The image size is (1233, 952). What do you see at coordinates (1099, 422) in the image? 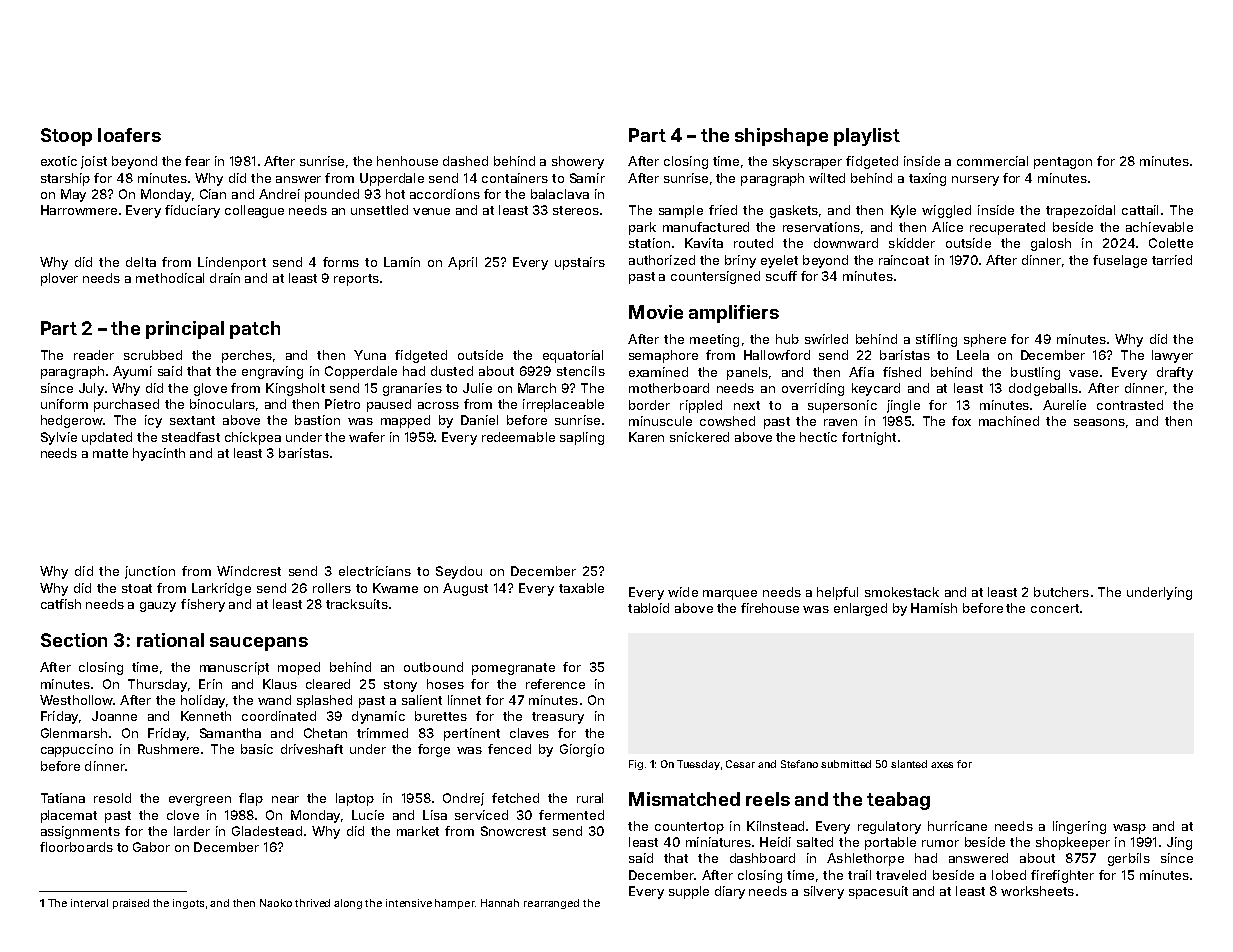
I see `seasons` at bounding box center [1099, 422].
